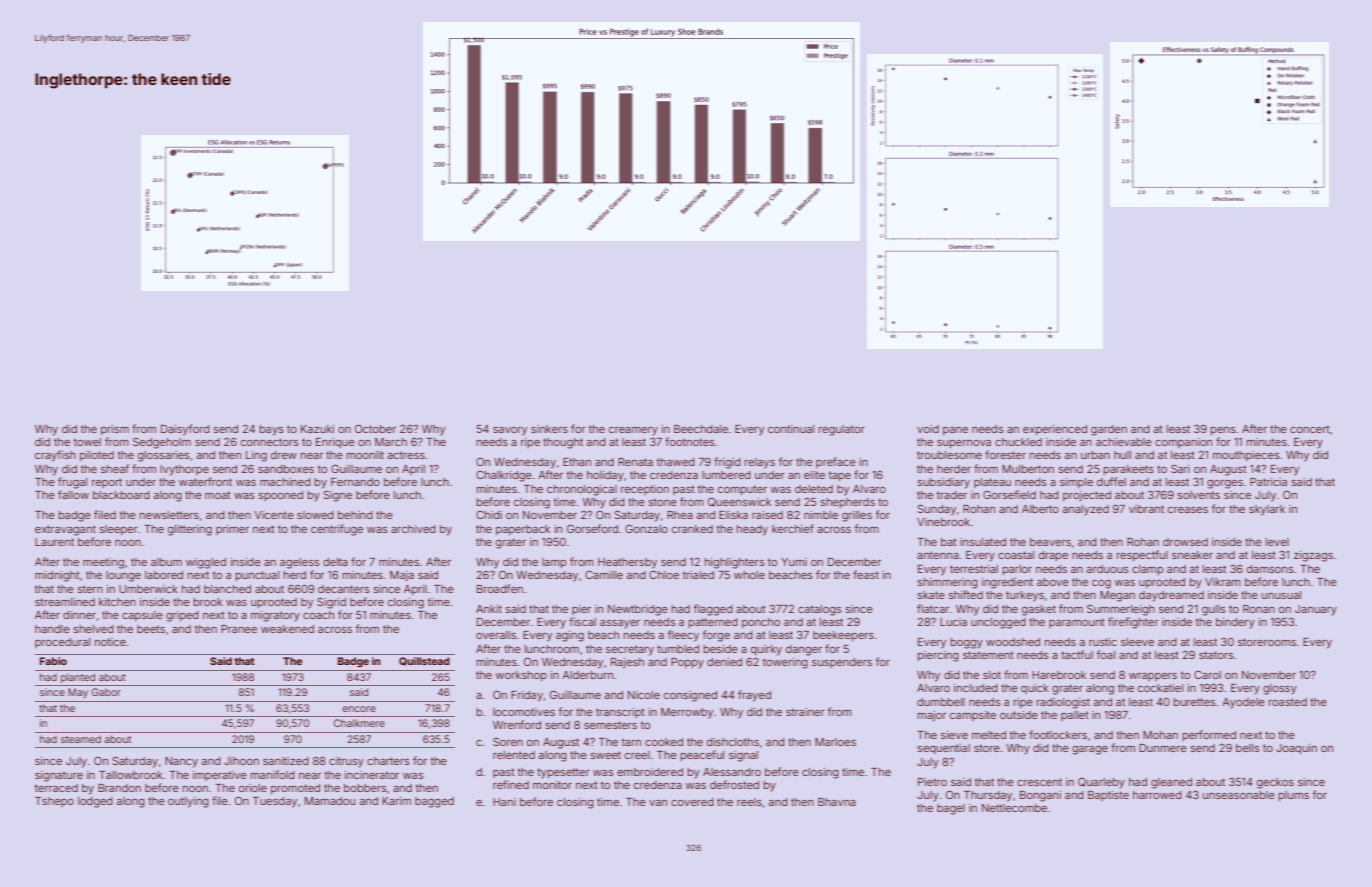 The height and width of the page is (887, 1372). I want to click on trader, so click(952, 495).
